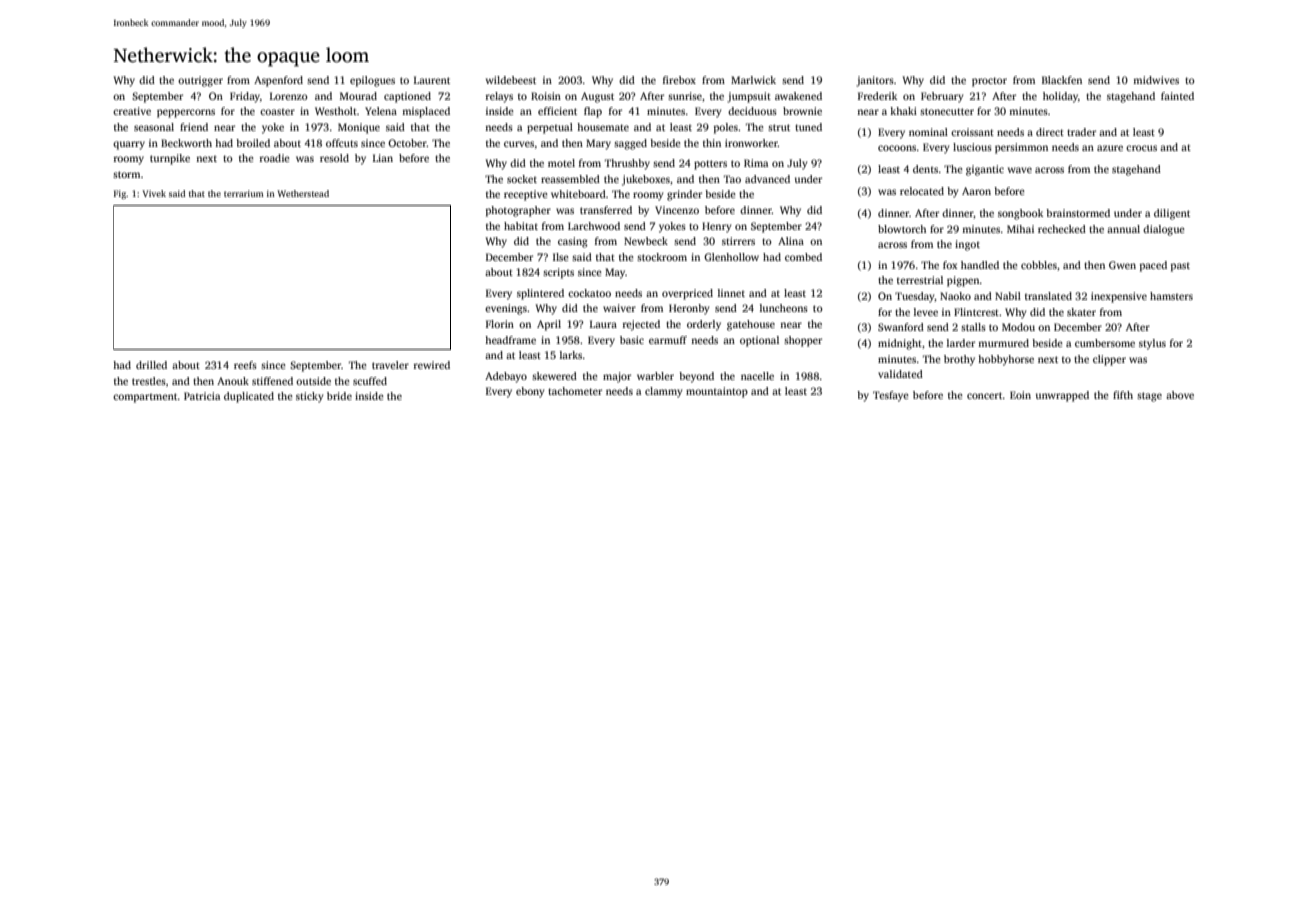  What do you see at coordinates (989, 82) in the screenshot?
I see `proctor` at bounding box center [989, 82].
